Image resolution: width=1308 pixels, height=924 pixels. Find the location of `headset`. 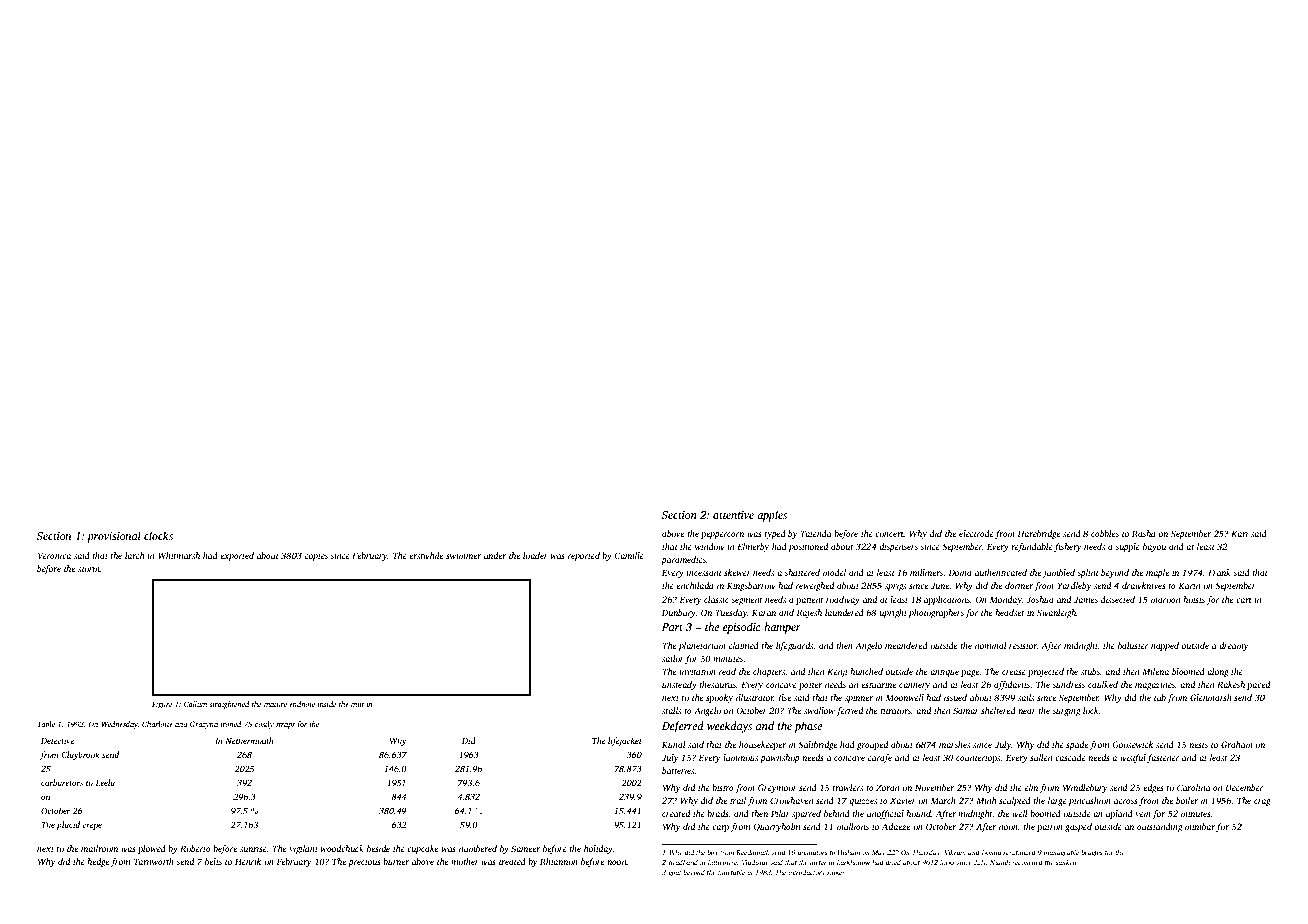

headset is located at coordinates (1010, 612).
